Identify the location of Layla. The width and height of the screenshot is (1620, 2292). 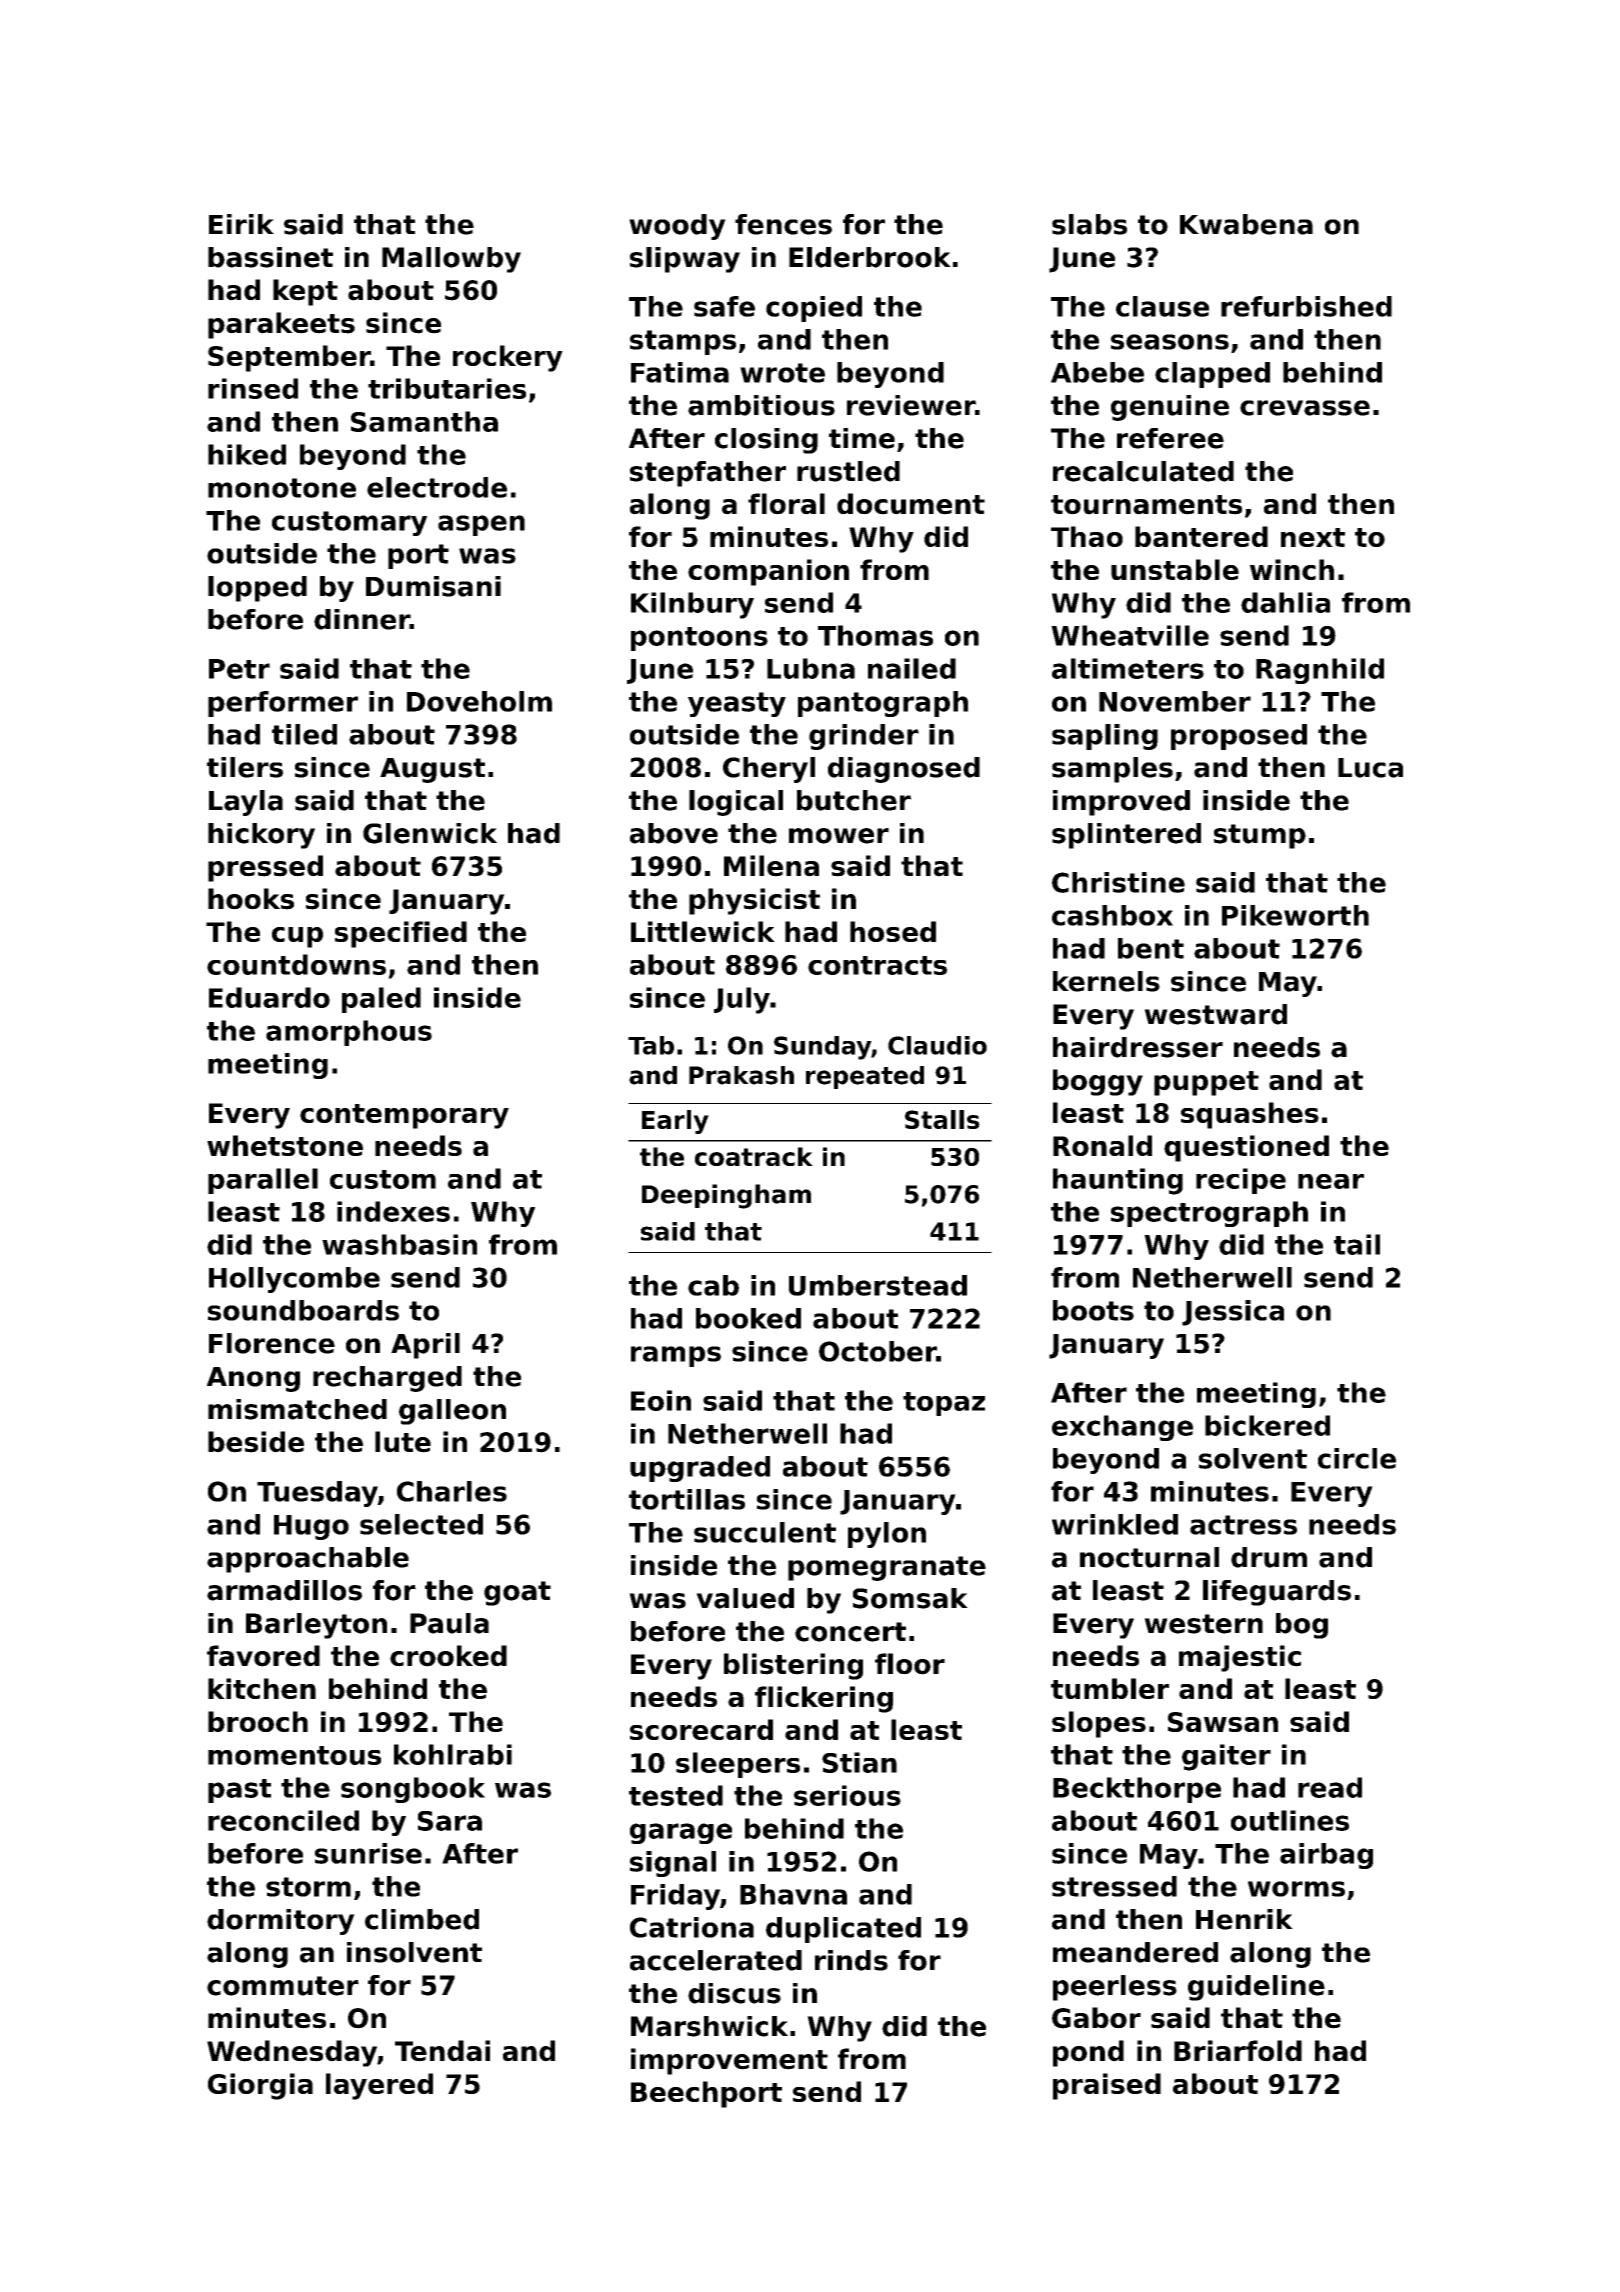
(246, 803).
